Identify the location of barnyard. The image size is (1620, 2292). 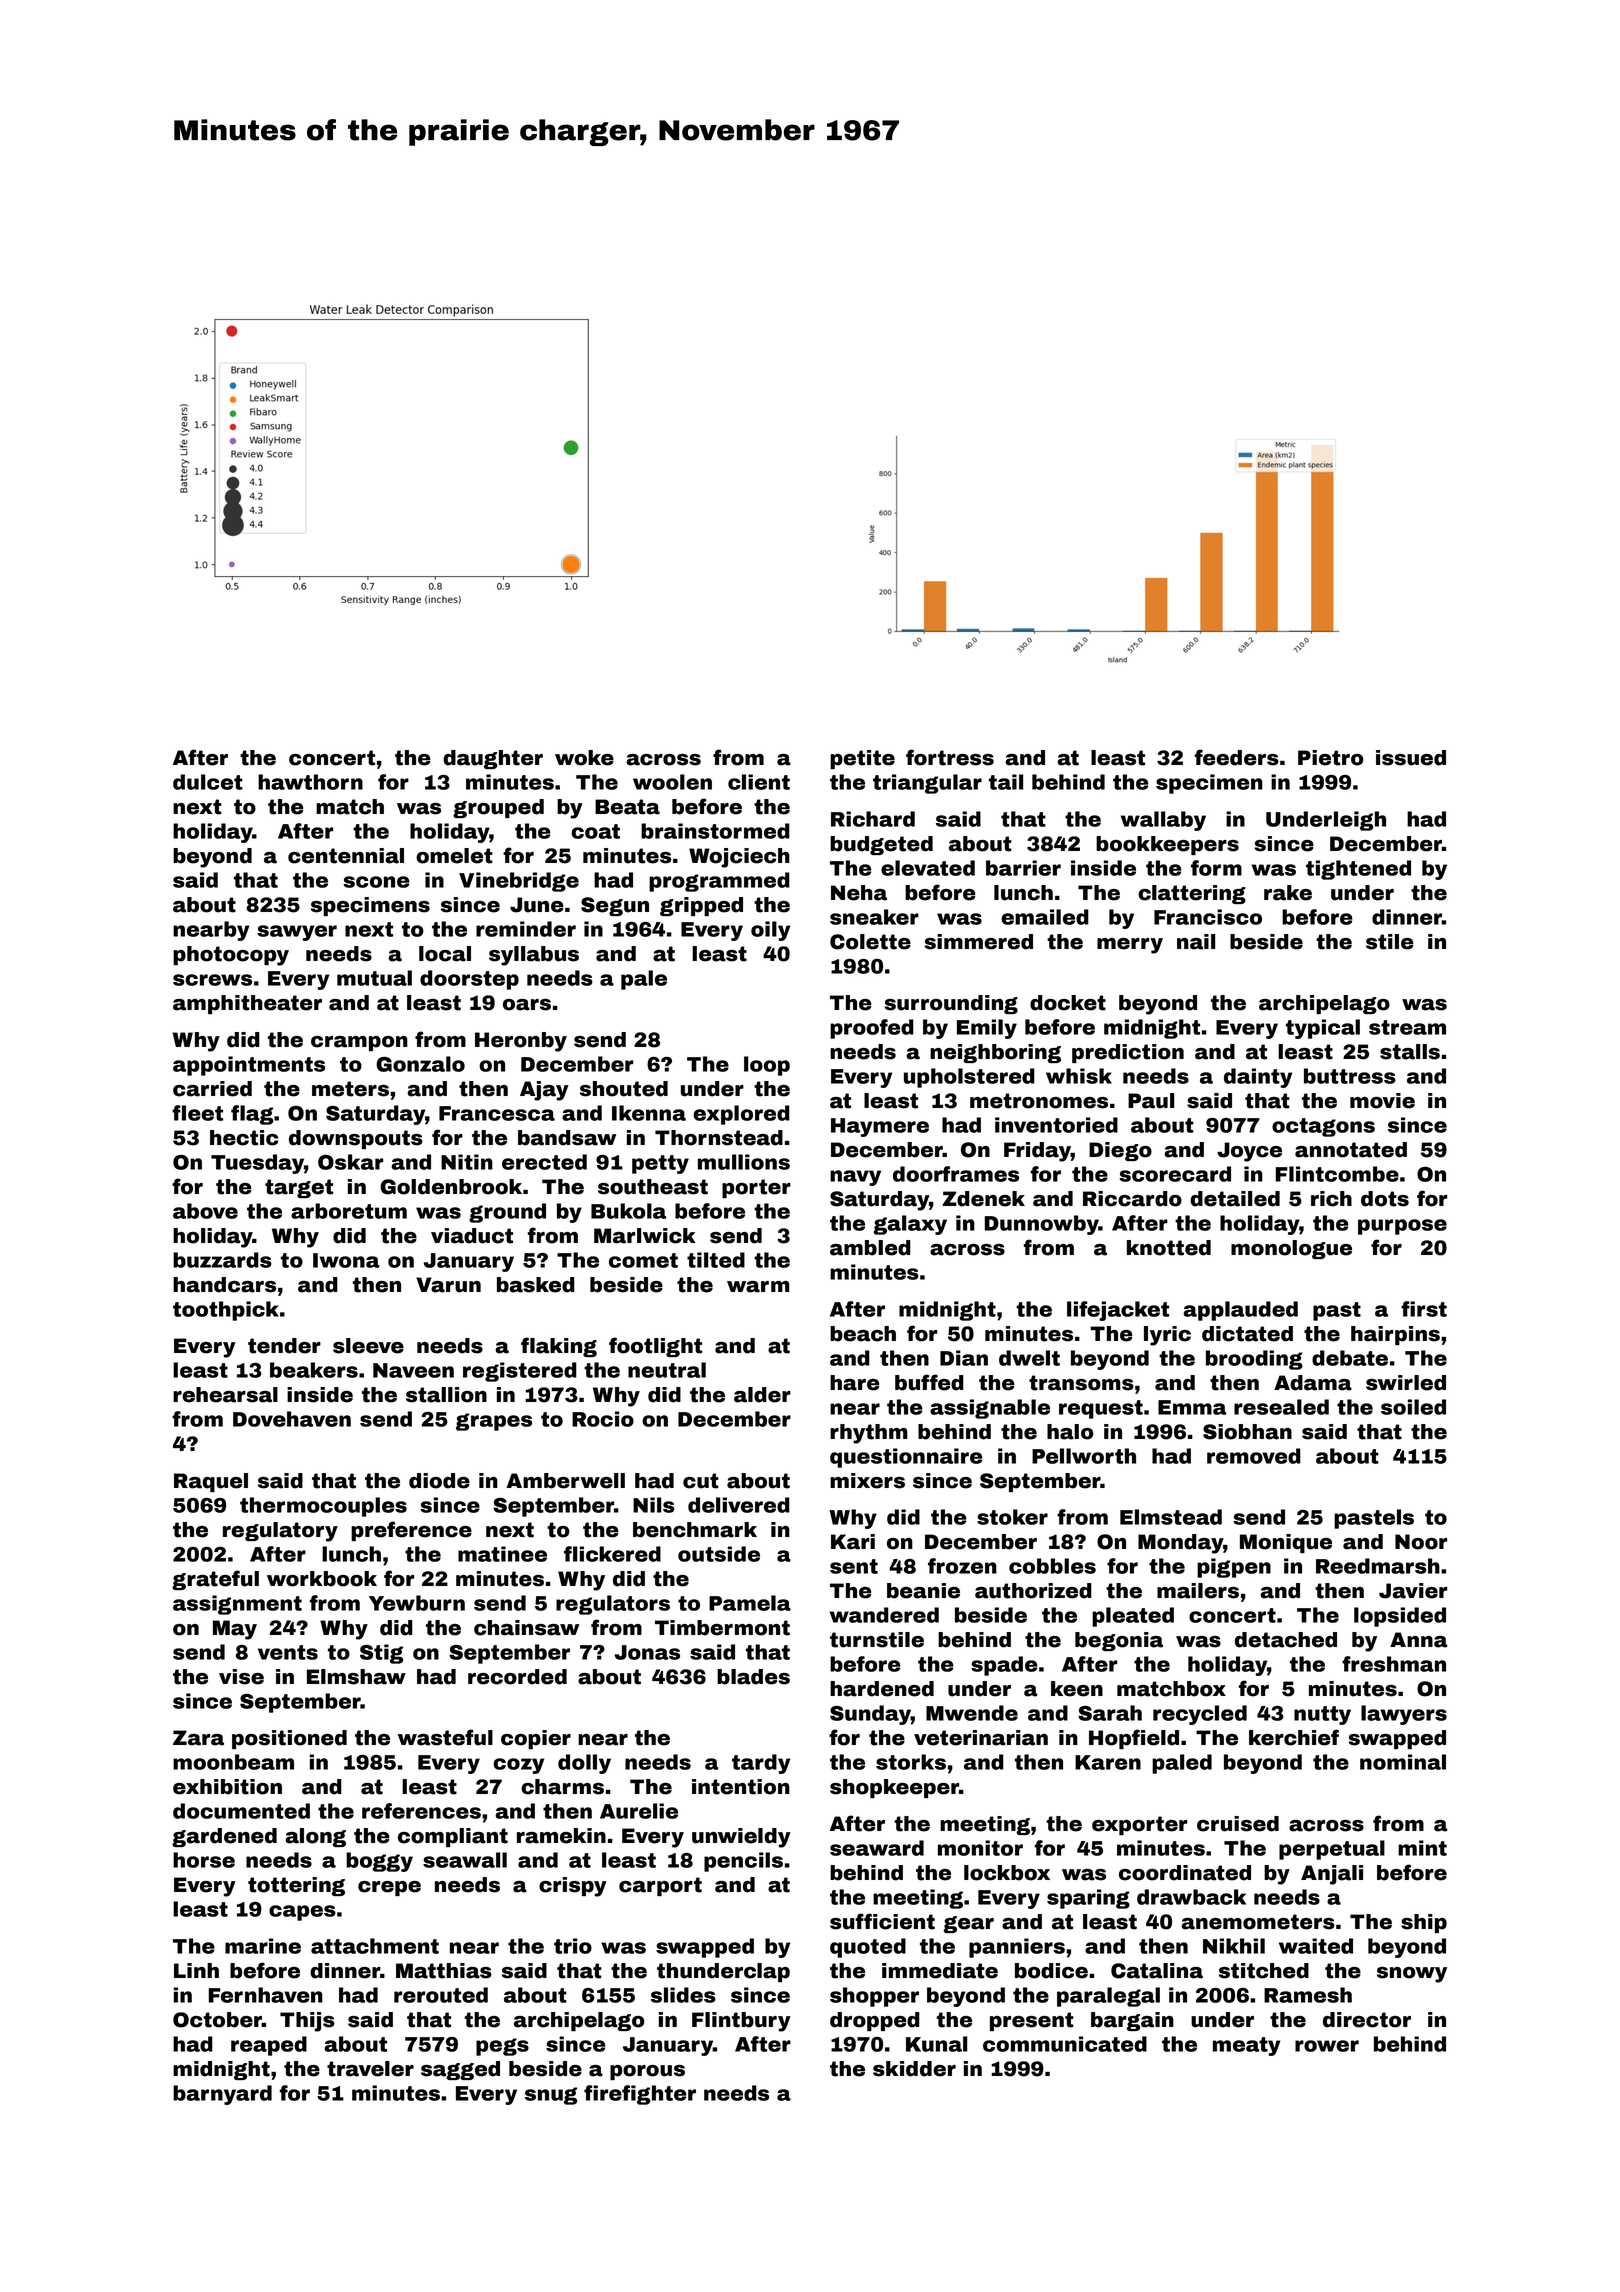
(222, 2095).
